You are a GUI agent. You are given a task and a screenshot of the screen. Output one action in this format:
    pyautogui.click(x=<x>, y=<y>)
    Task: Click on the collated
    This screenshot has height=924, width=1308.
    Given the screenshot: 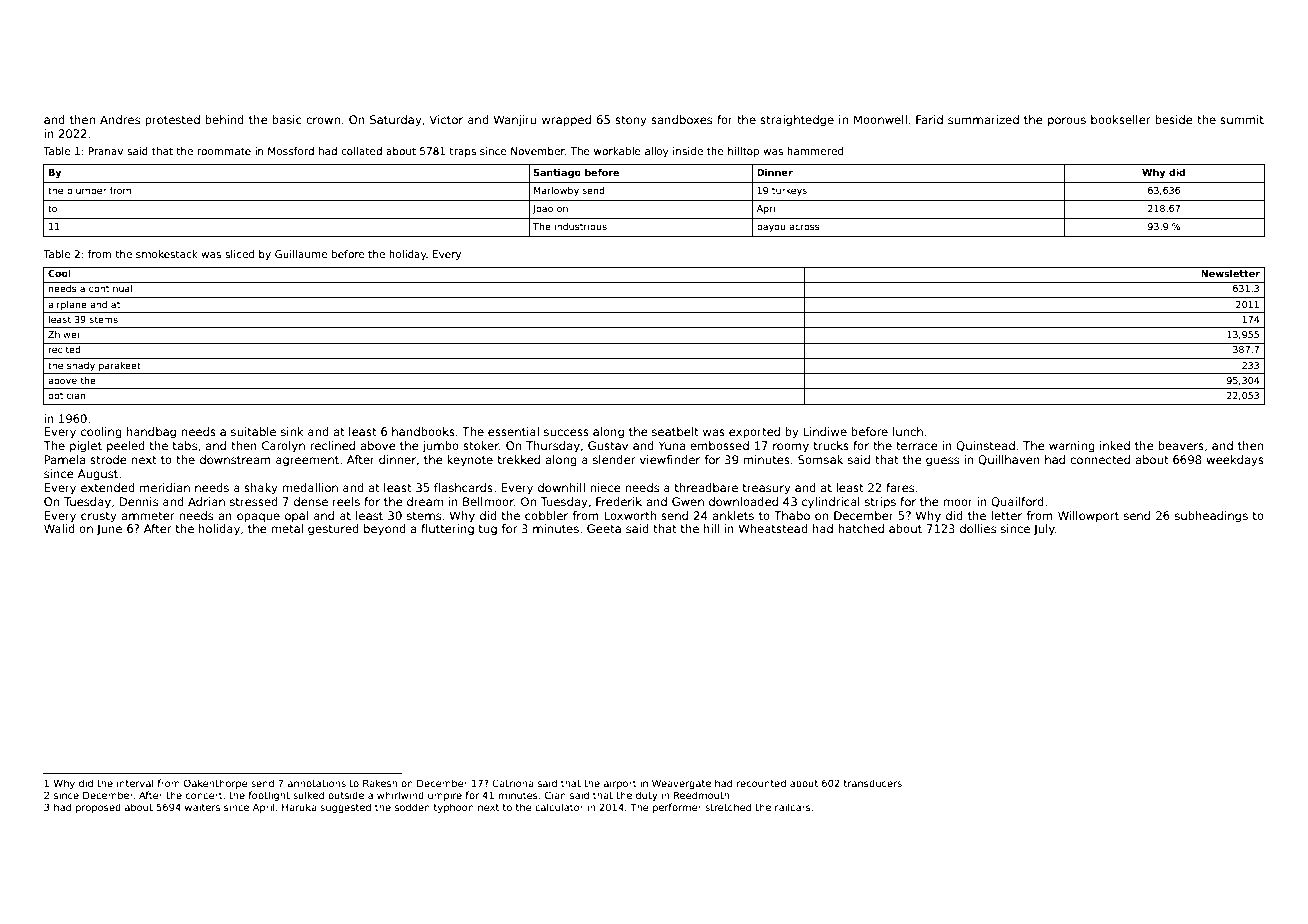 What is the action you would take?
    pyautogui.click(x=361, y=151)
